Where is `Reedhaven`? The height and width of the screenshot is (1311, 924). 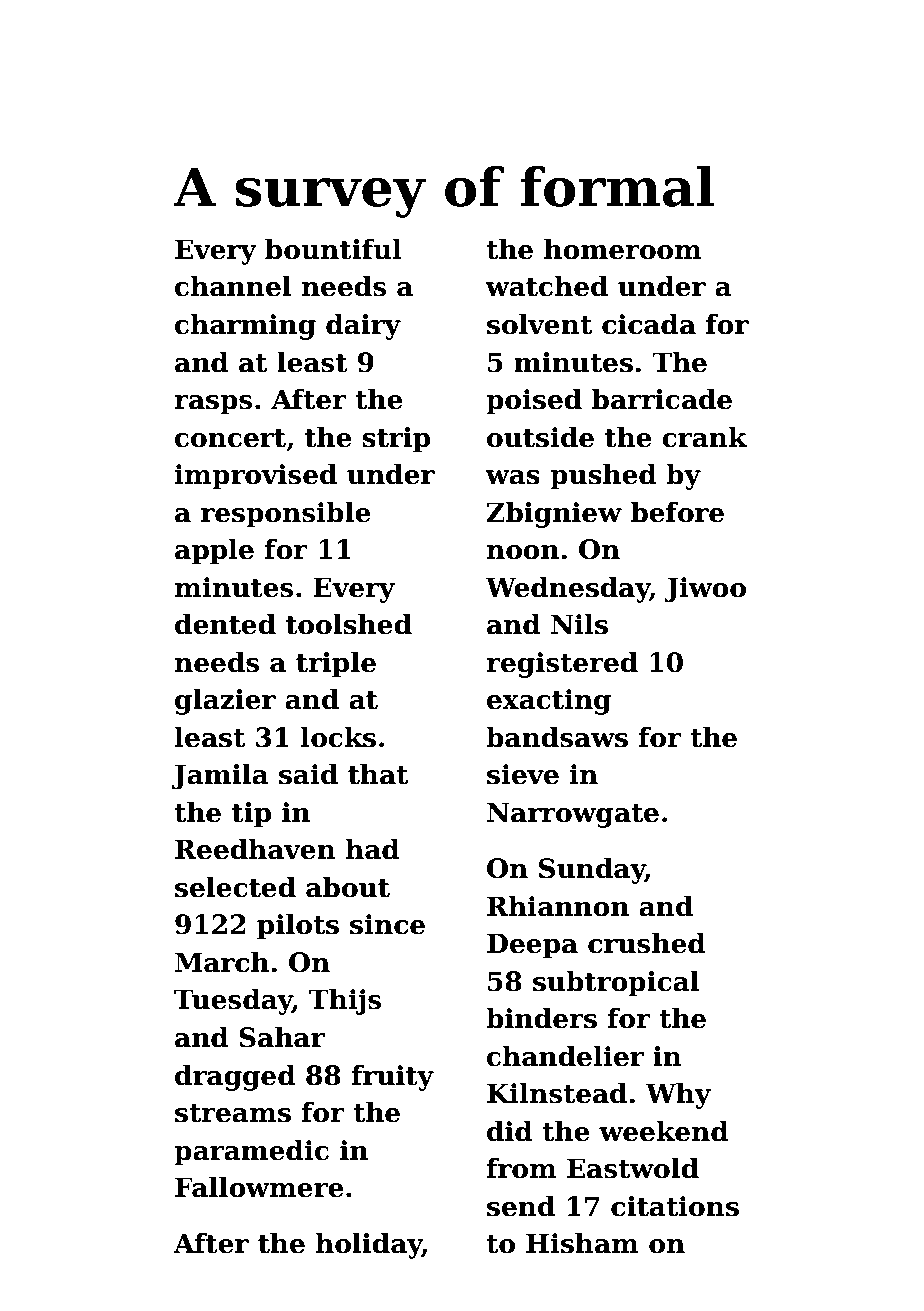
Reedhaven is located at coordinates (255, 849).
